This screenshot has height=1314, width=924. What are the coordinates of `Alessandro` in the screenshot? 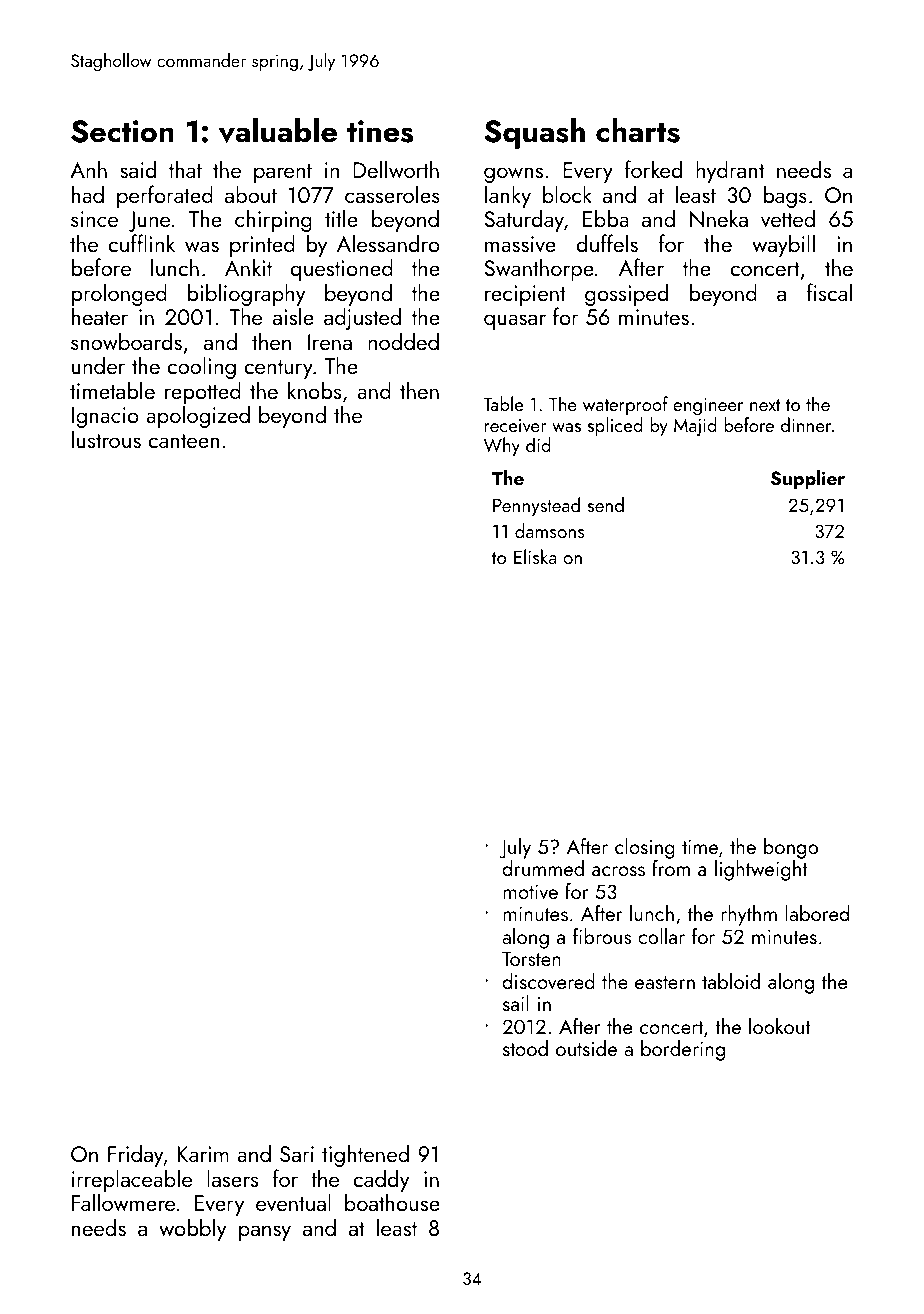 It's located at (388, 243).
